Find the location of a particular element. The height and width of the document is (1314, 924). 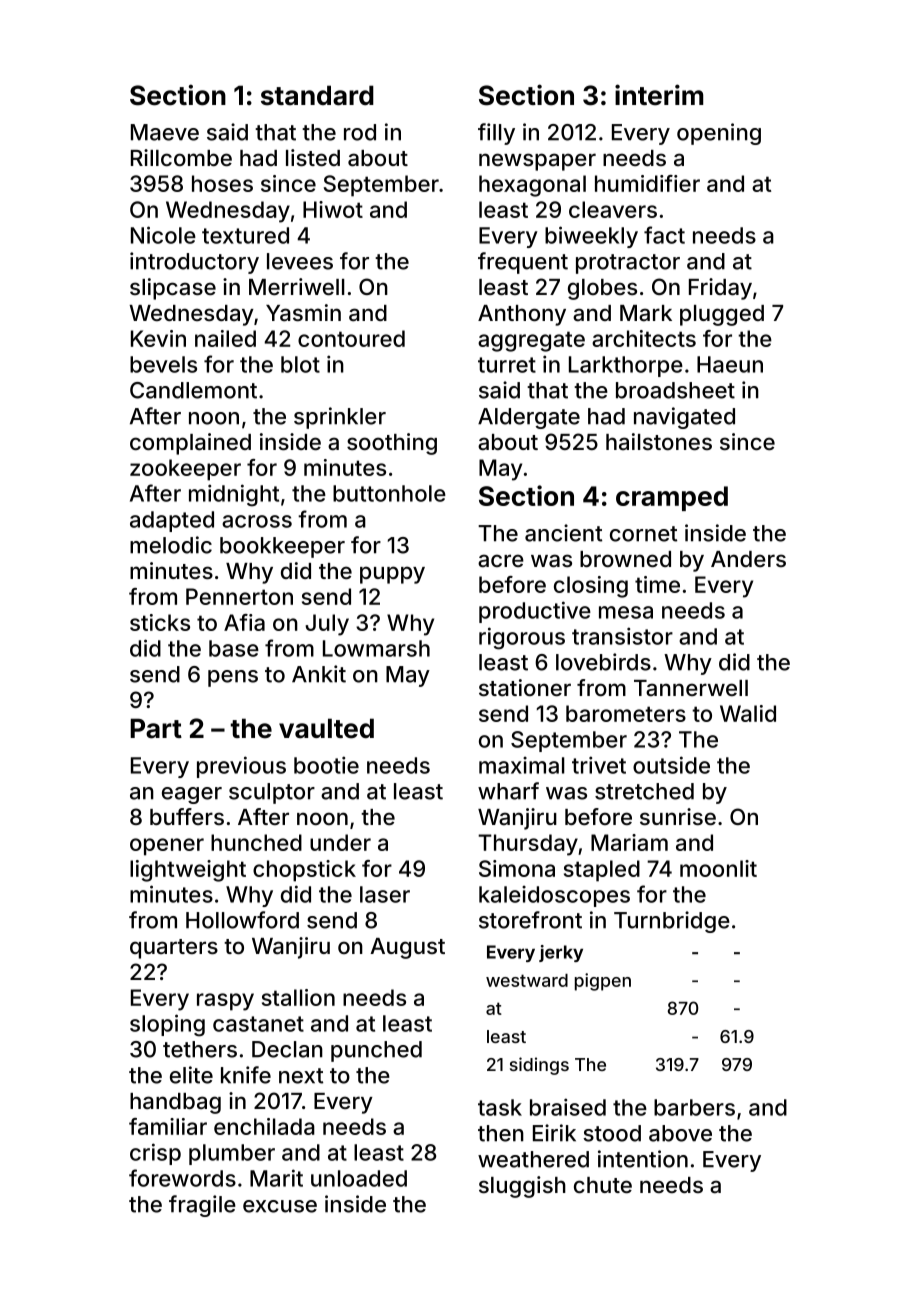

standard is located at coordinates (317, 95).
